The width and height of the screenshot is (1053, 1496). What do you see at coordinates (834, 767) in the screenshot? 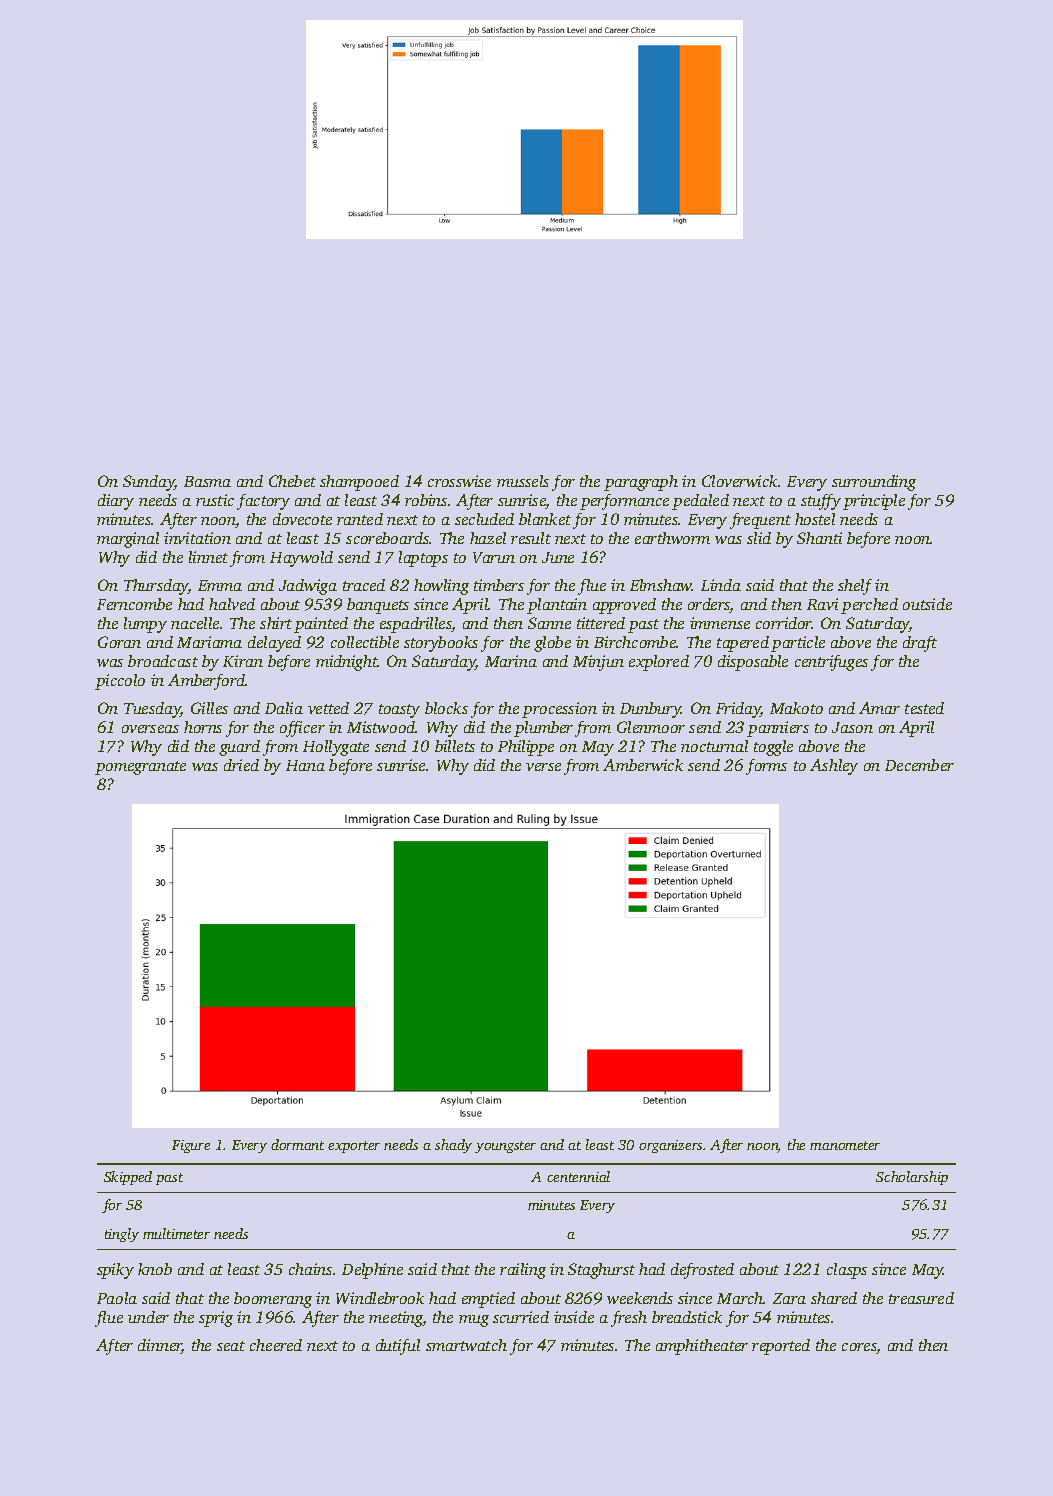
I see `Ashley` at bounding box center [834, 767].
